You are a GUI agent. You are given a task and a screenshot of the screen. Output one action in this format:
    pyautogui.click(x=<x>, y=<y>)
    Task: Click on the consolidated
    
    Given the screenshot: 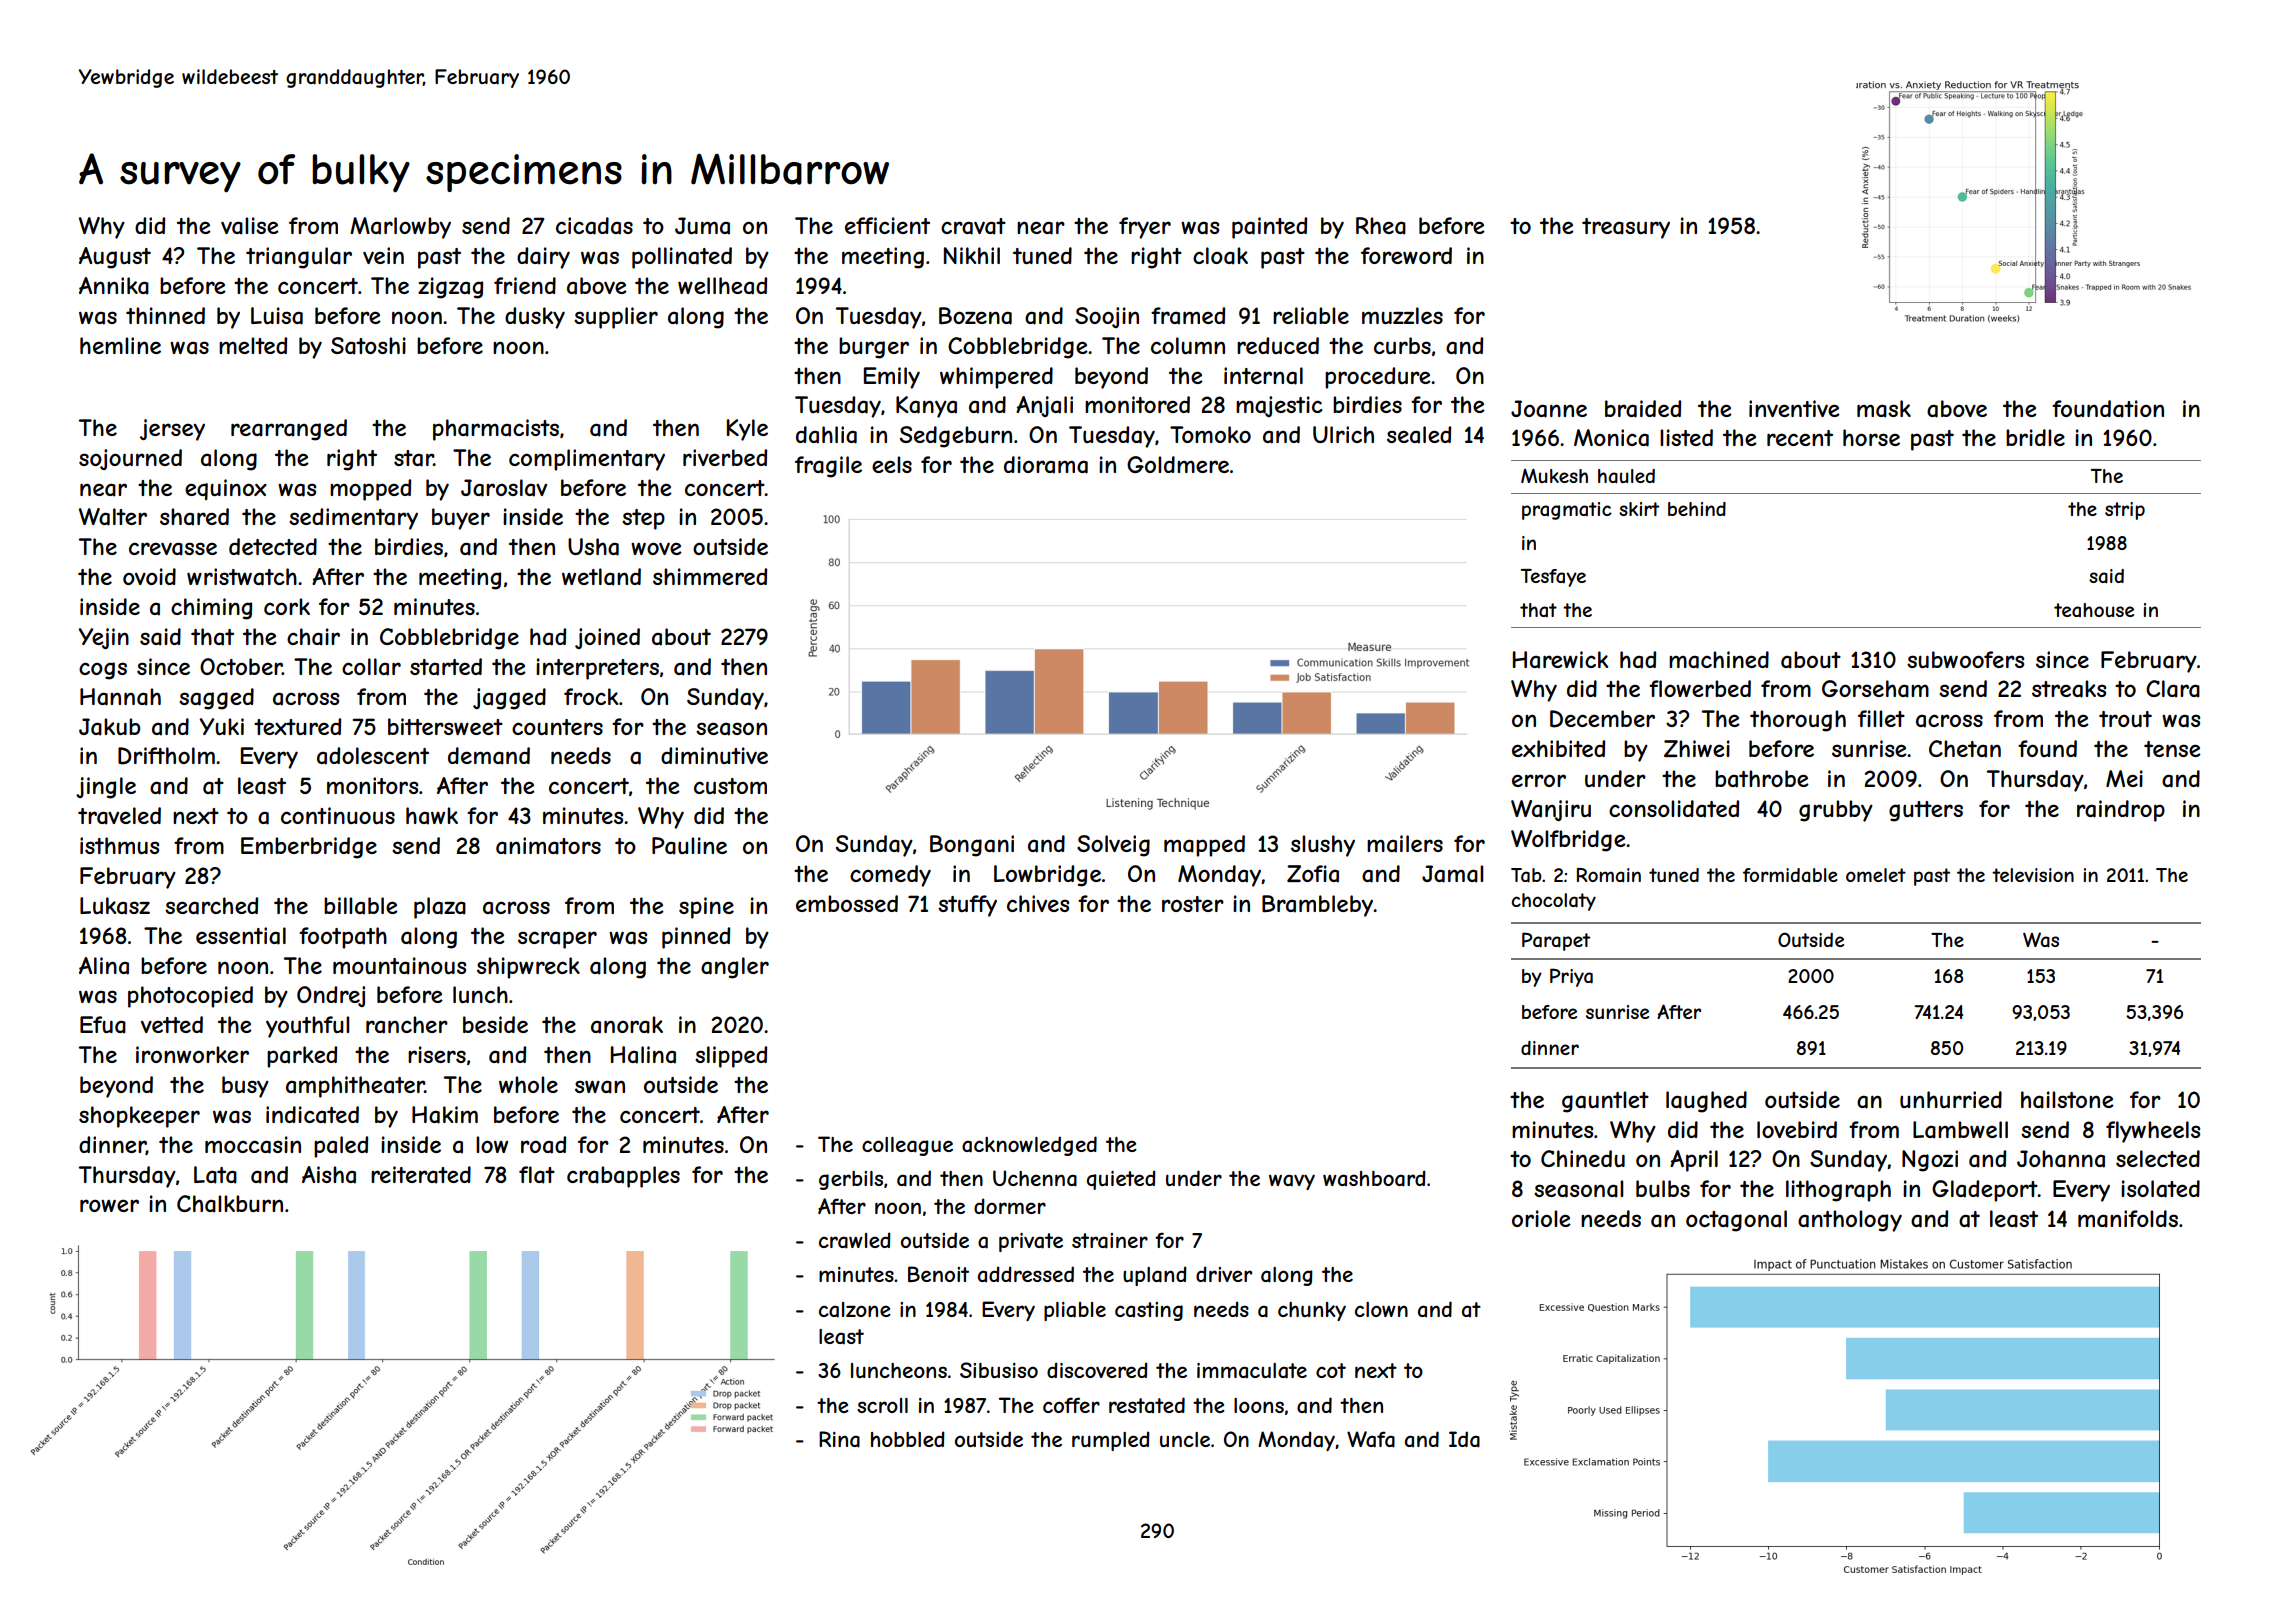 What is the action you would take?
    pyautogui.click(x=1674, y=809)
